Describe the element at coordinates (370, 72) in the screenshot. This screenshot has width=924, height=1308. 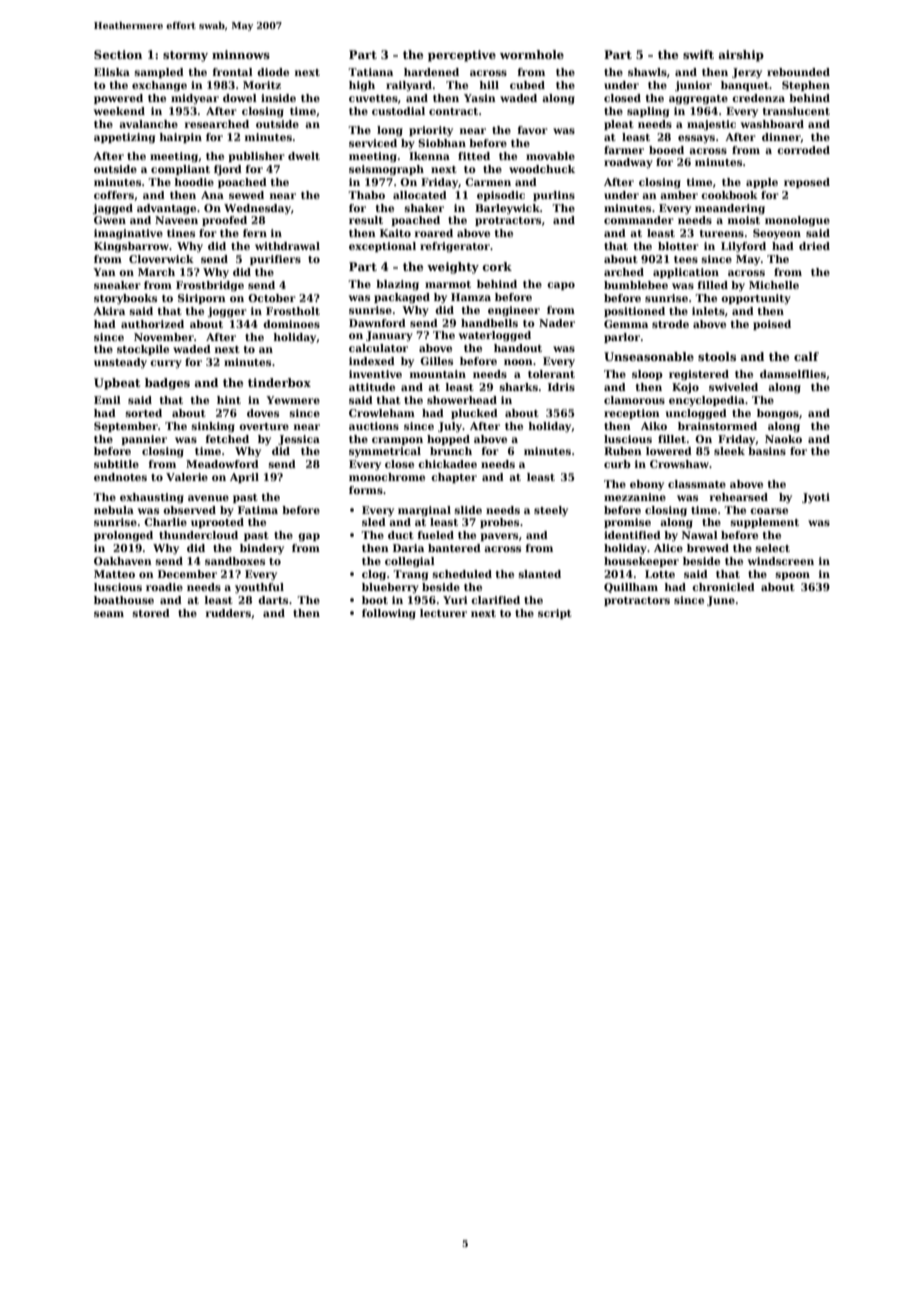
I see `Tatiana` at that location.
